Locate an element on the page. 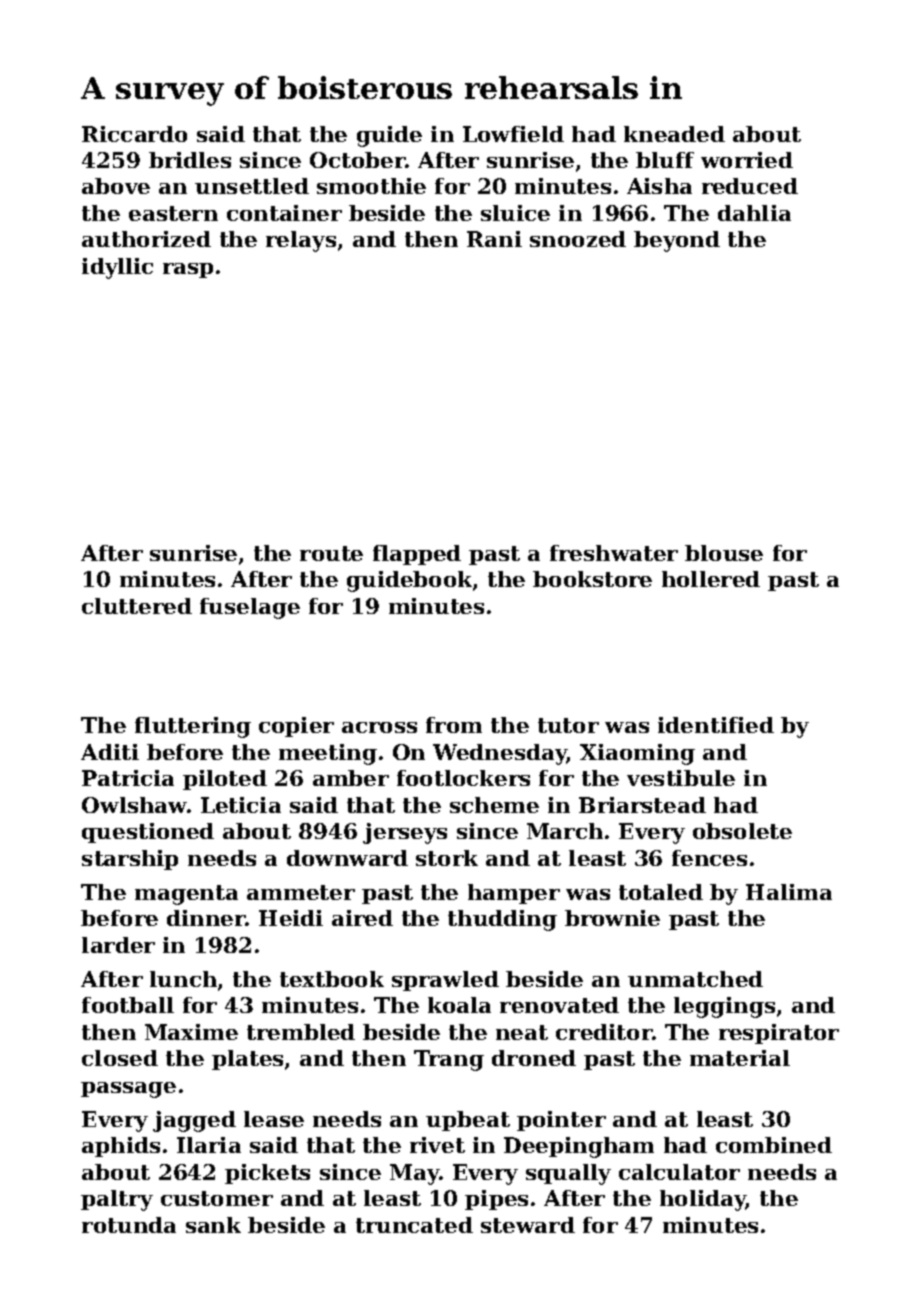  lunch is located at coordinates (183, 979).
